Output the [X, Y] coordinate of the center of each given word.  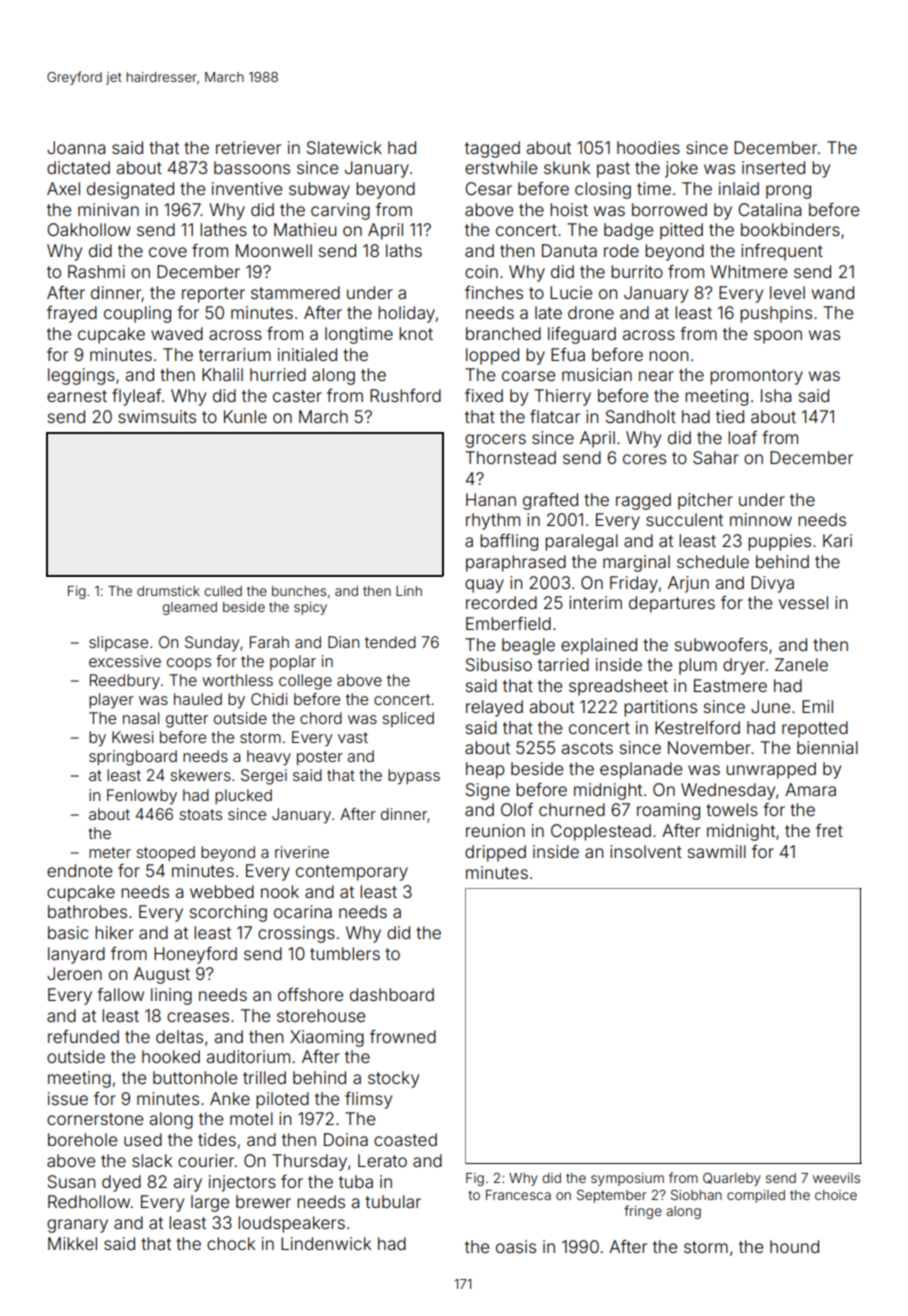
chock [231, 1243]
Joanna [76, 147]
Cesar [488, 188]
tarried [563, 664]
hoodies [648, 147]
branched [503, 333]
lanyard [76, 955]
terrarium [235, 354]
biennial [827, 747]
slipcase [118, 643]
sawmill [717, 851]
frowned [403, 1036]
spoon [778, 337]
